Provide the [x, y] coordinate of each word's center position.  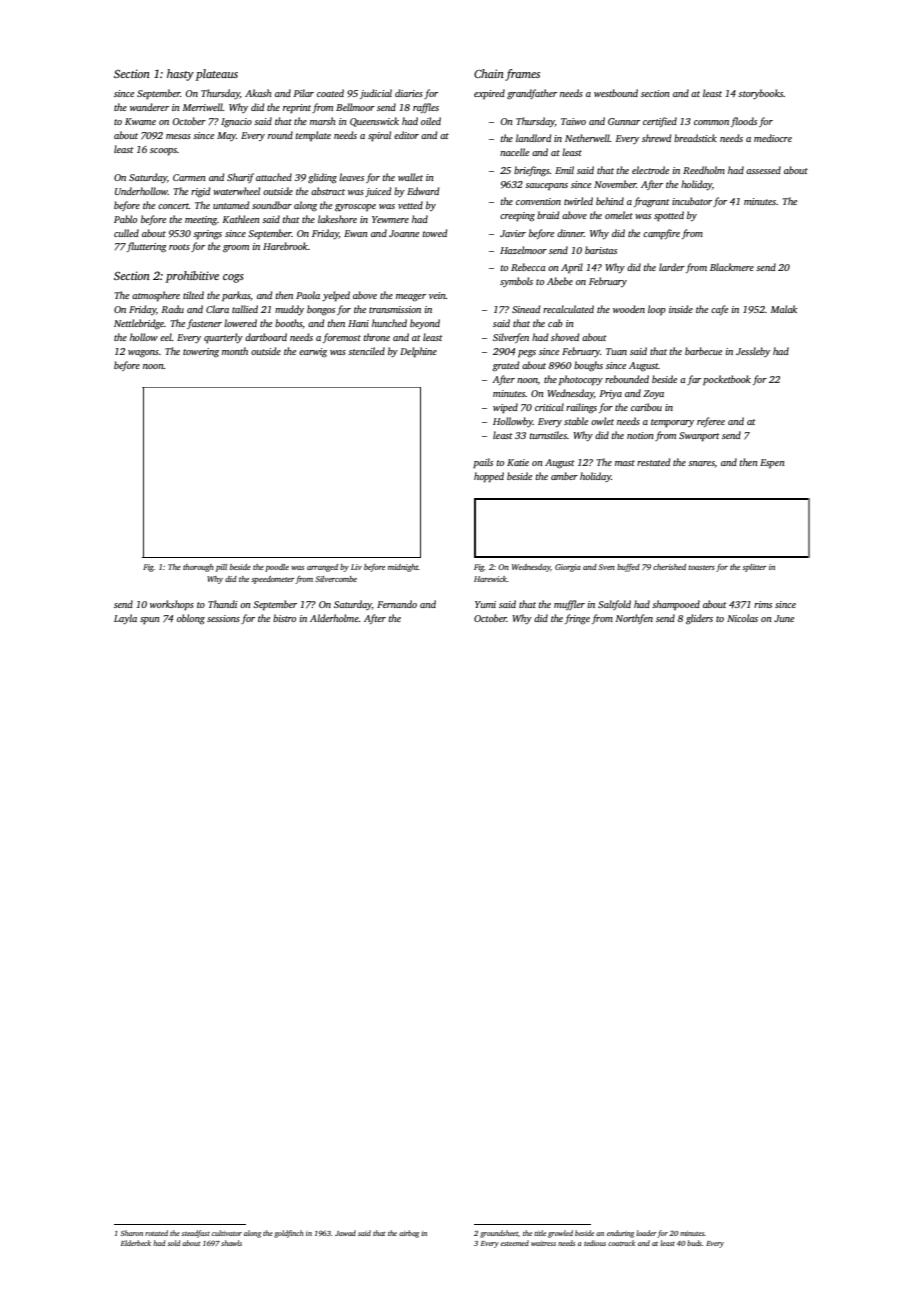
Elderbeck [136, 1243]
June [784, 618]
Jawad [345, 1233]
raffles [426, 108]
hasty [180, 75]
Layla [125, 619]
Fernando [397, 604]
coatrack [621, 1243]
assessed [763, 170]
